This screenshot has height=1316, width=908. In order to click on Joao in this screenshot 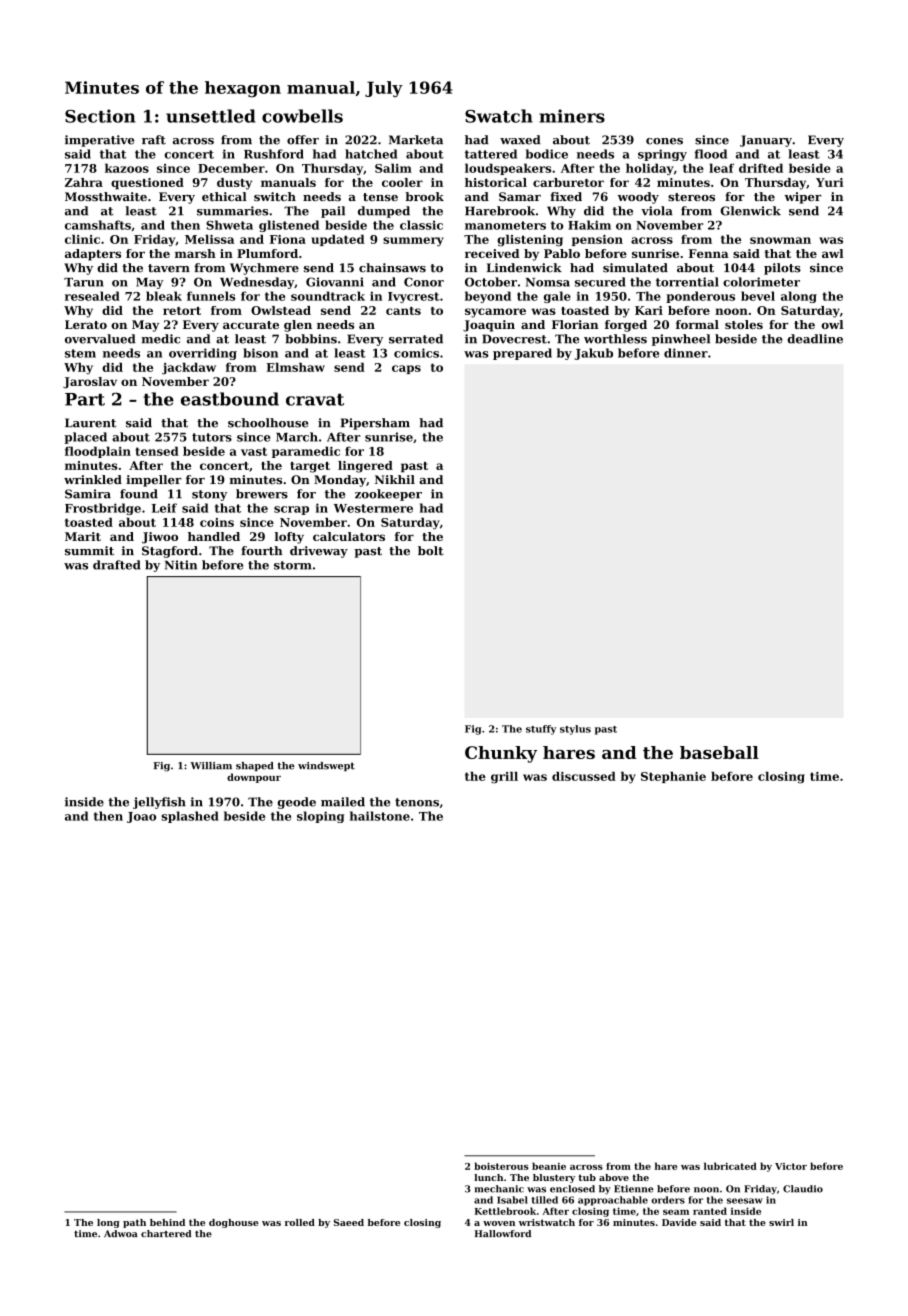, I will do `click(141, 817)`.
